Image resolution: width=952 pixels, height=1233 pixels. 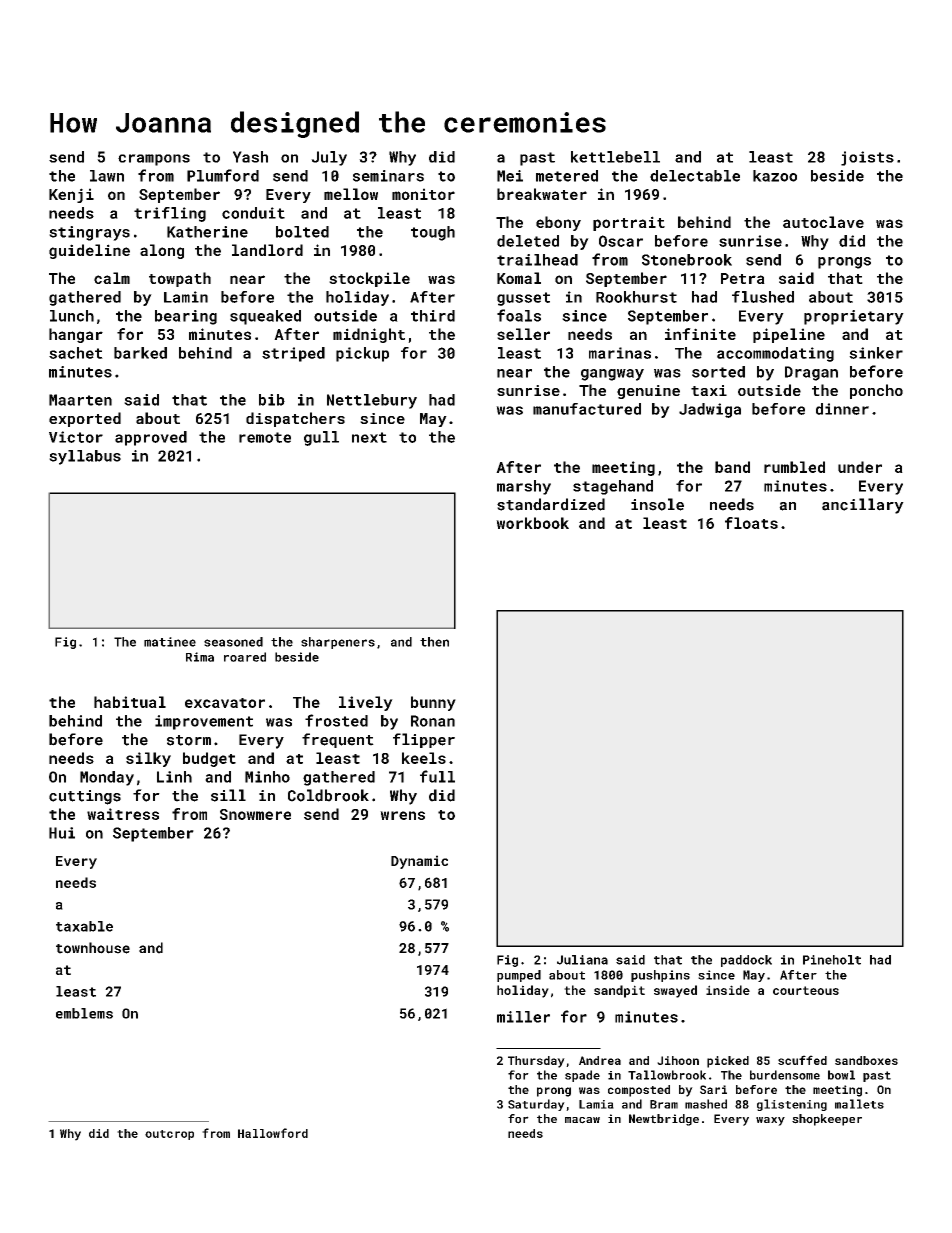 What do you see at coordinates (233, 642) in the page?
I see `seasoned` at bounding box center [233, 642].
